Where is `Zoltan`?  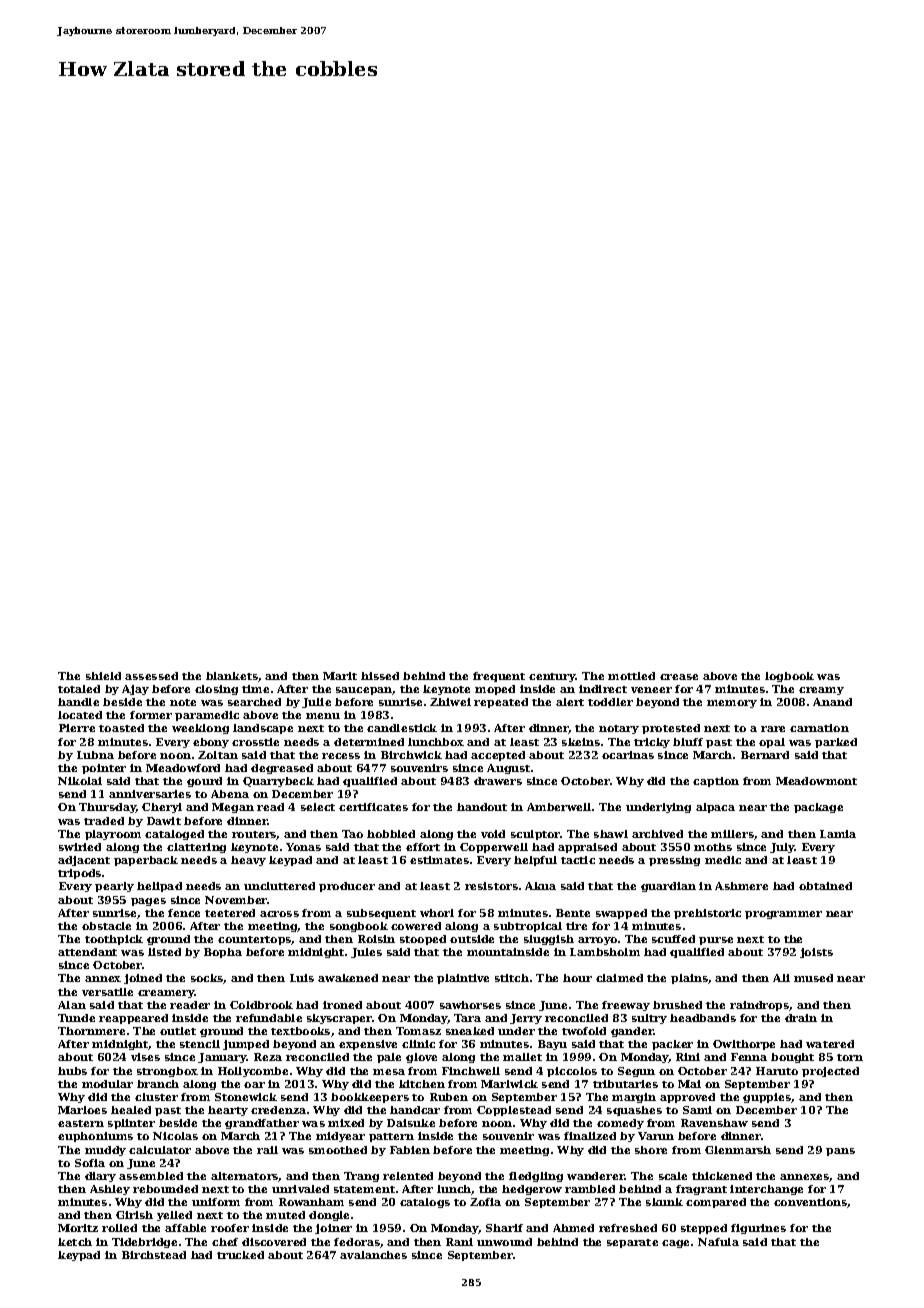 Zoltan is located at coordinates (218, 755).
